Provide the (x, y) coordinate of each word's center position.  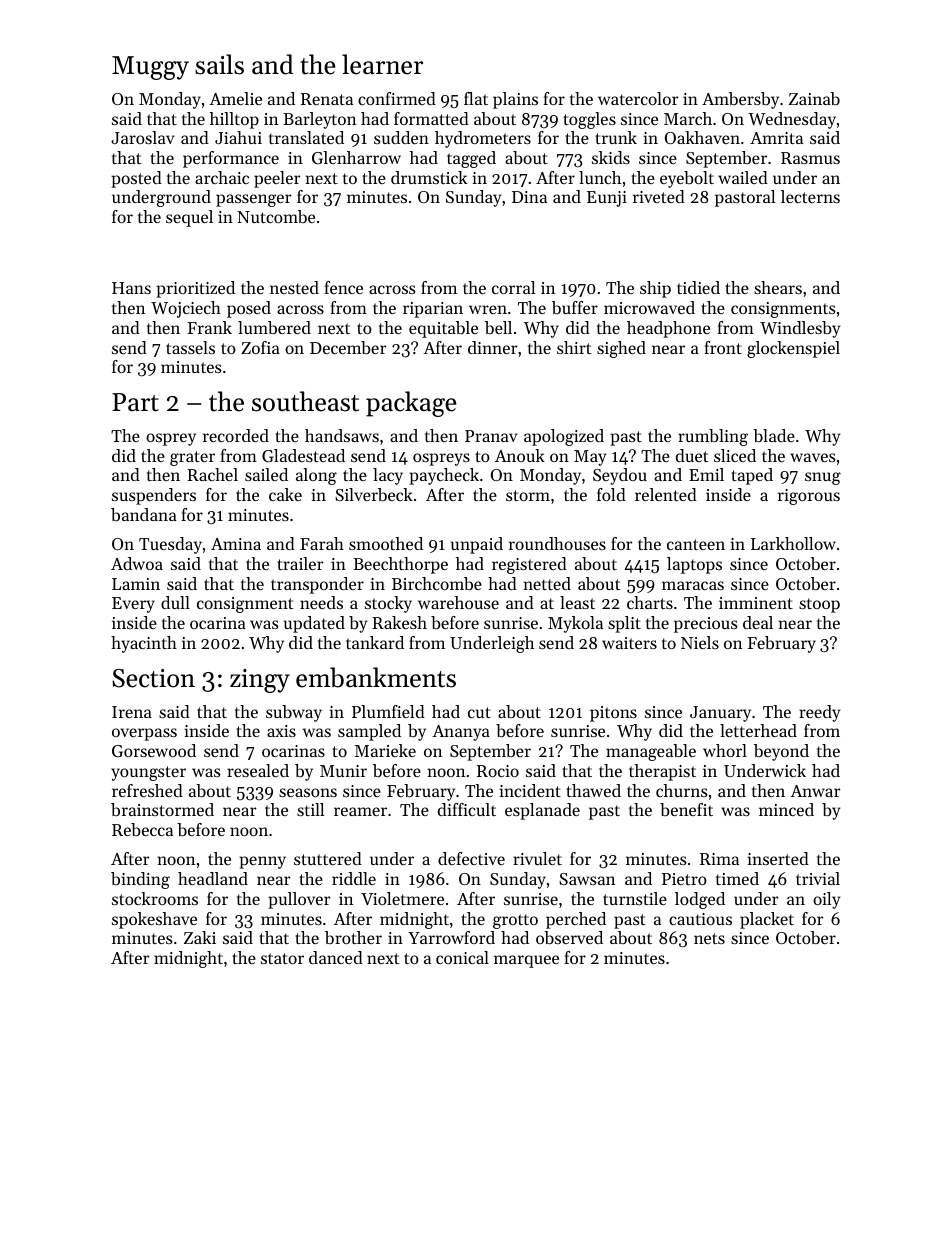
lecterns (810, 196)
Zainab (814, 98)
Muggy (150, 68)
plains (515, 100)
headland (213, 878)
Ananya (461, 733)
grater (192, 458)
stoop (819, 605)
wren (488, 309)
